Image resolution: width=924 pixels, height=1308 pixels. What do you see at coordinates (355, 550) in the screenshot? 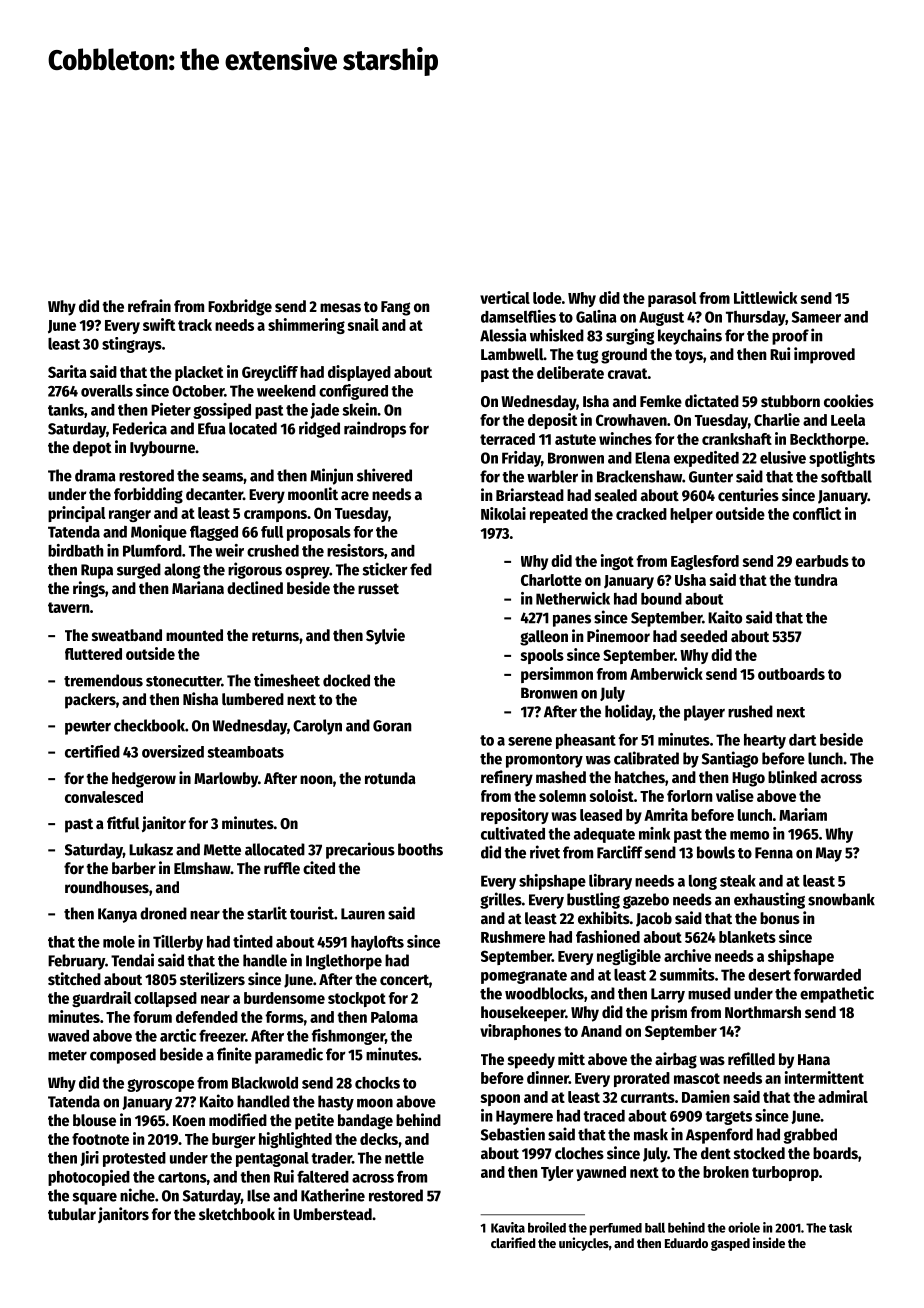
I see `resistors` at bounding box center [355, 550].
